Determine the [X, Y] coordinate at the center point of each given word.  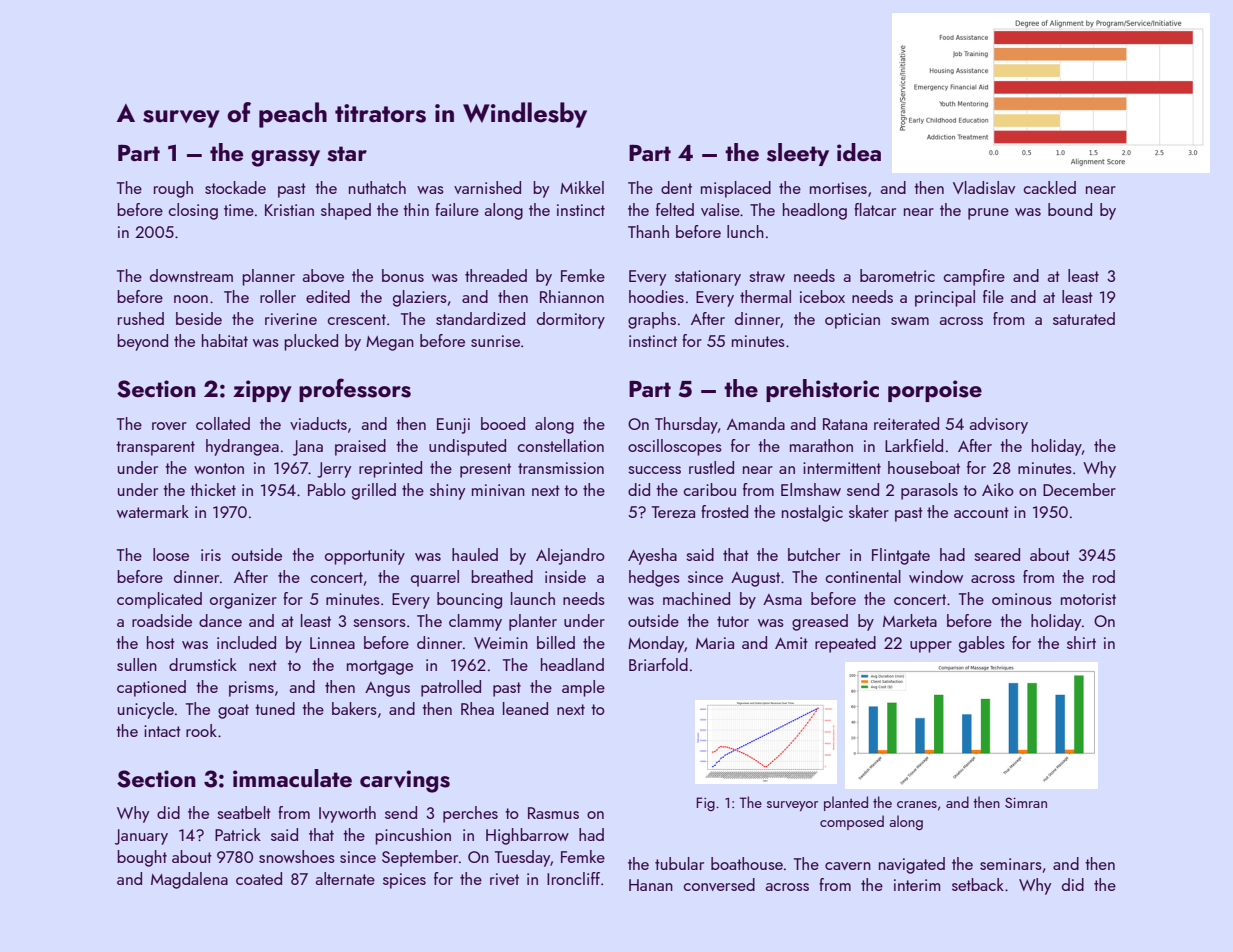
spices [404, 881]
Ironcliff [573, 878]
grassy [285, 158]
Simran [1026, 802]
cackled [1050, 187]
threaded [496, 275]
